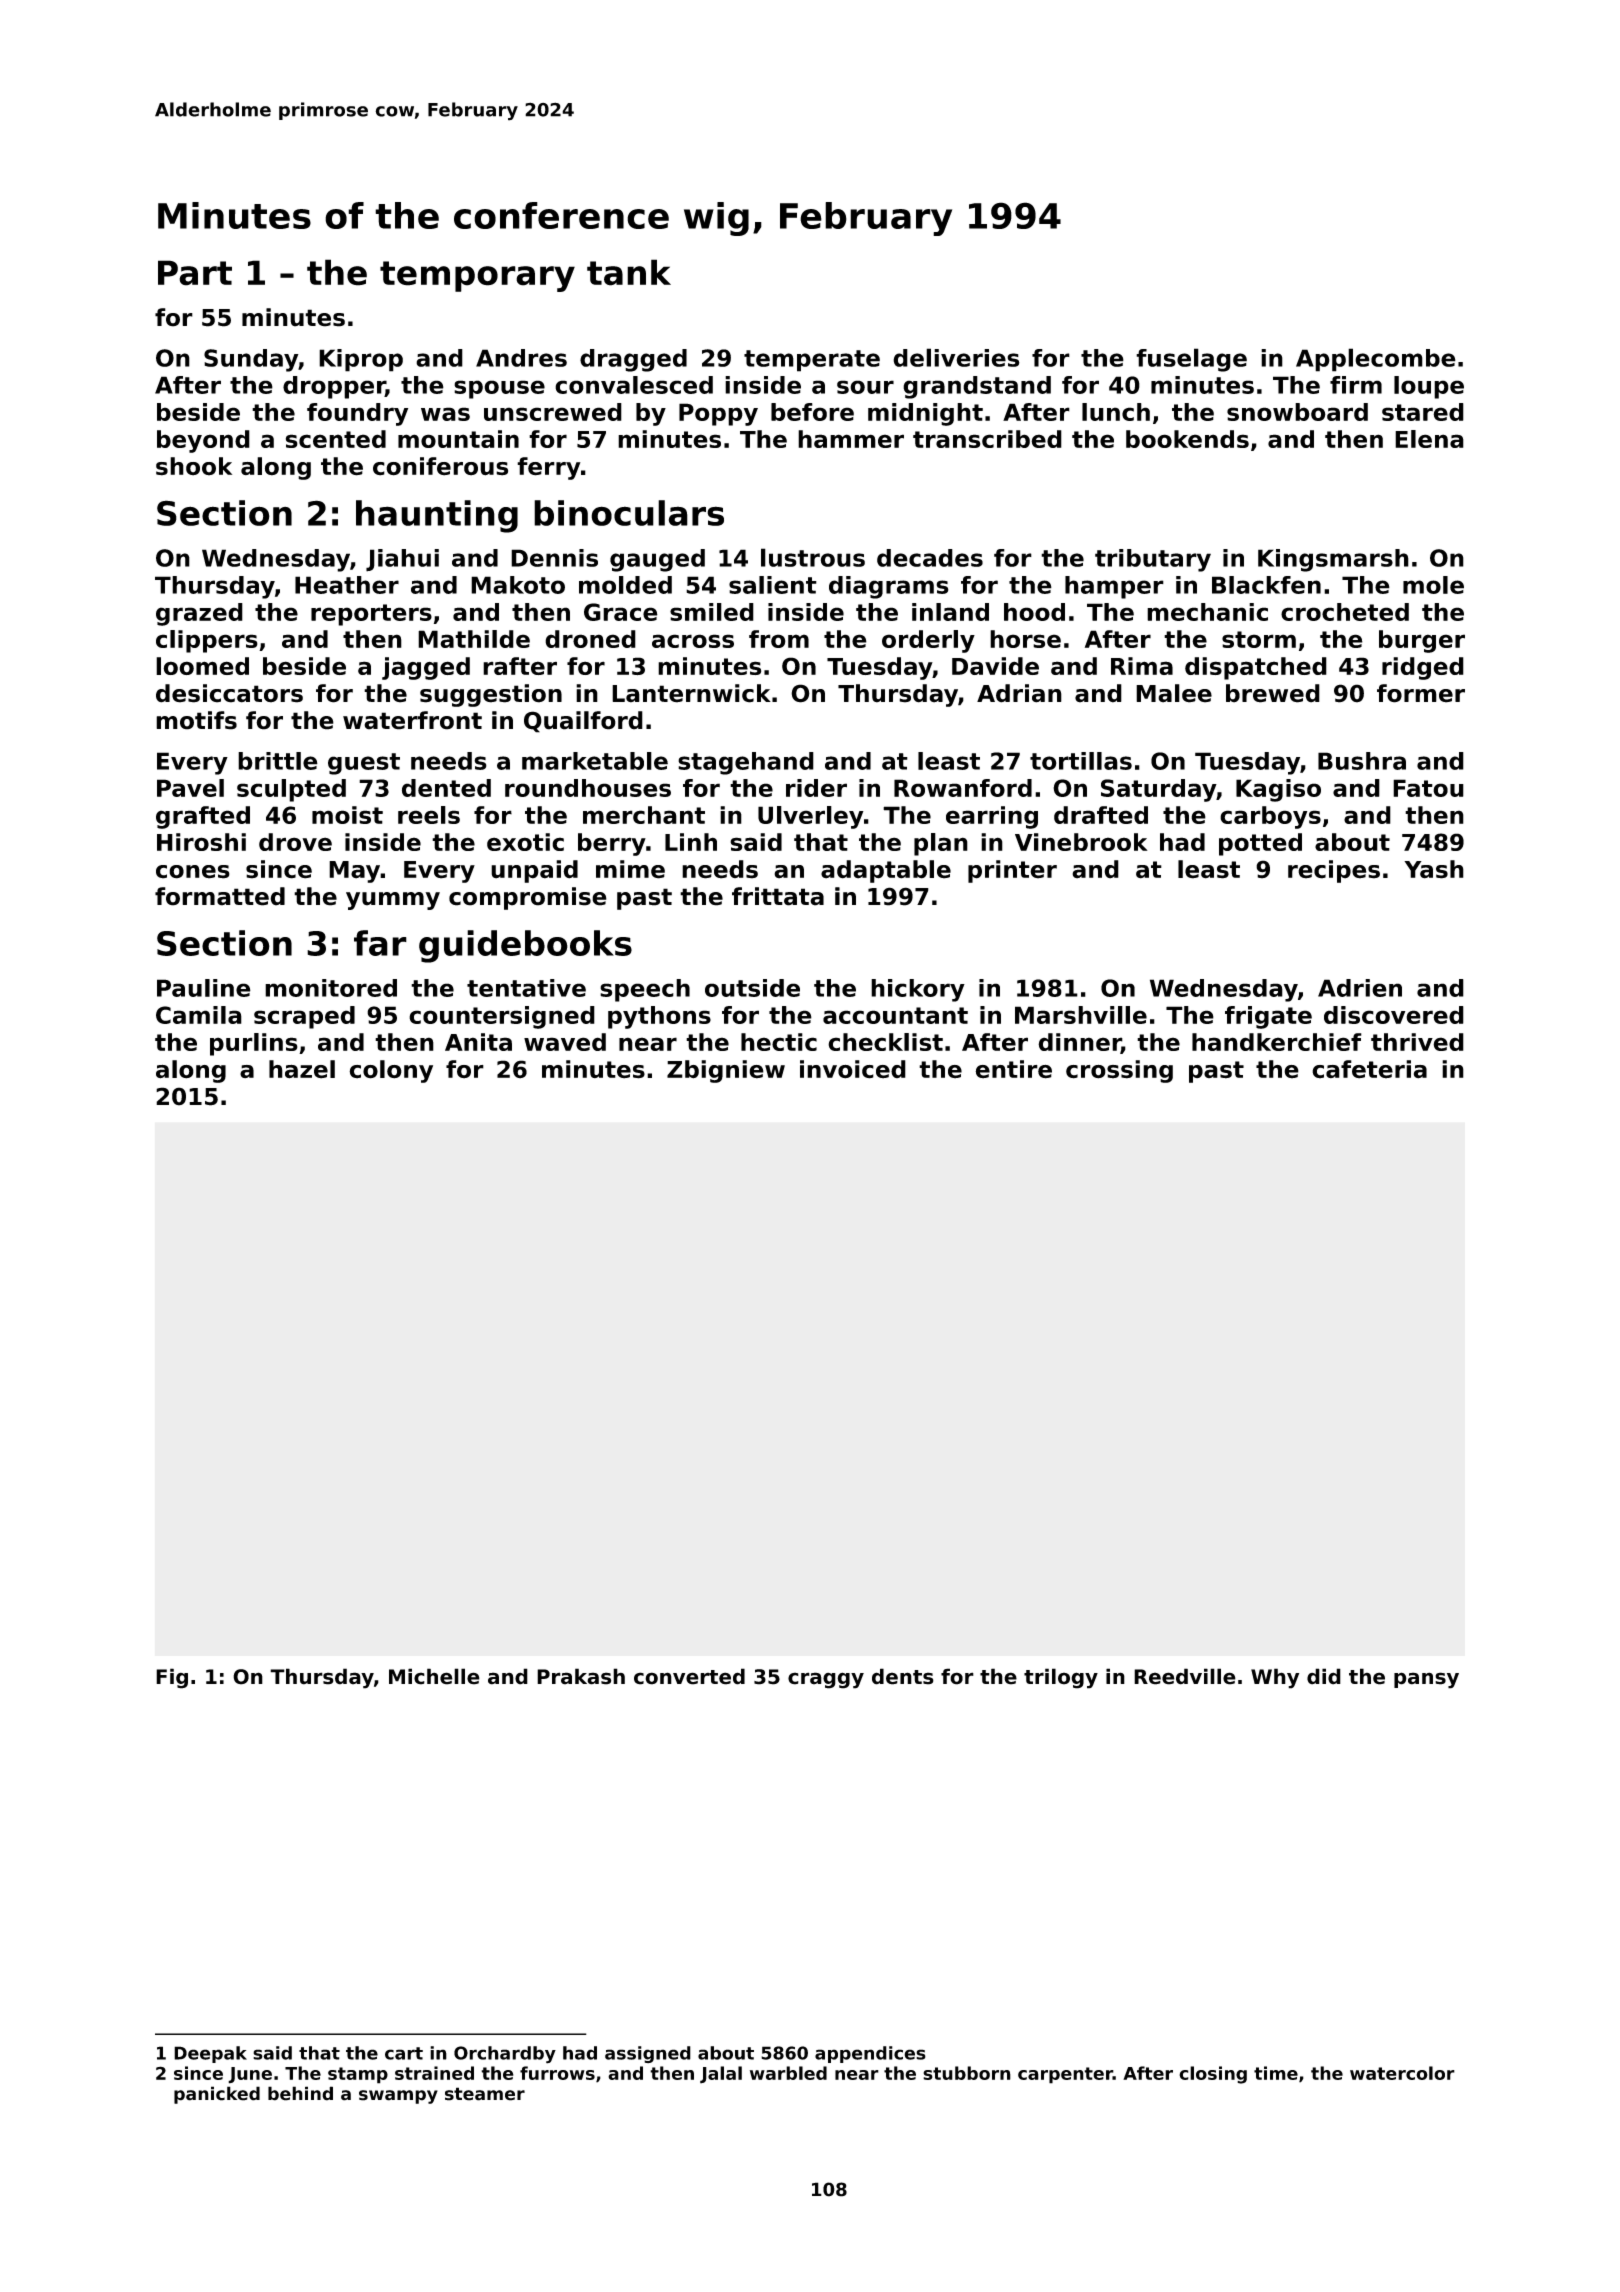 The height and width of the screenshot is (2292, 1620). What do you see at coordinates (788, 2073) in the screenshot?
I see `warbled` at bounding box center [788, 2073].
